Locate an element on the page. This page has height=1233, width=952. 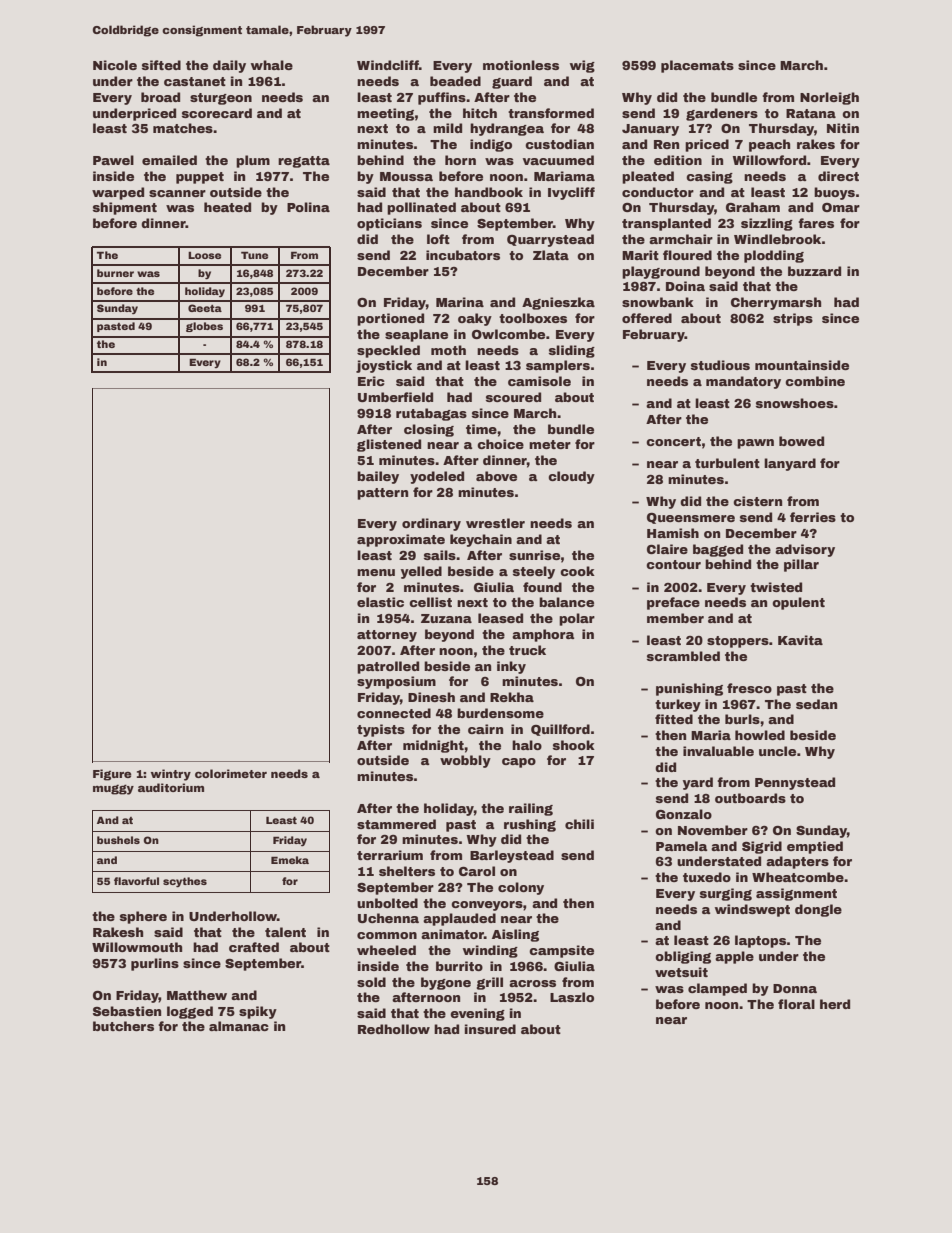
wig is located at coordinates (582, 66).
